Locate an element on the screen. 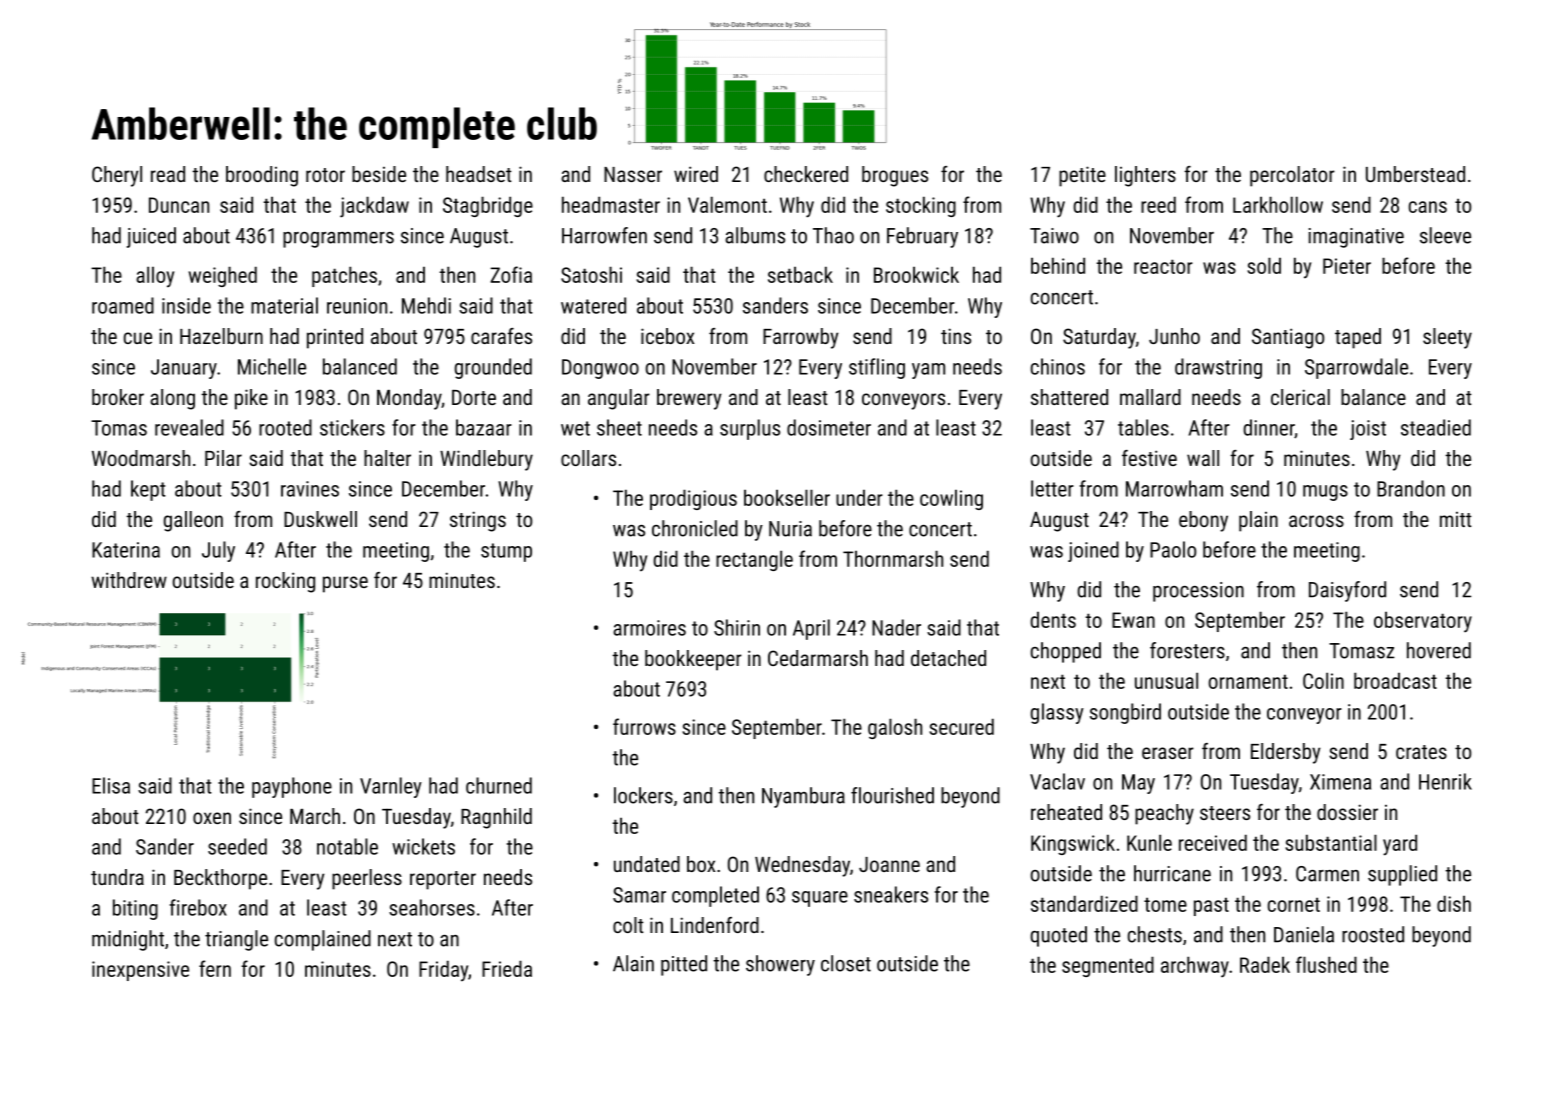 The height and width of the screenshot is (1105, 1563). Varnley is located at coordinates (391, 787).
